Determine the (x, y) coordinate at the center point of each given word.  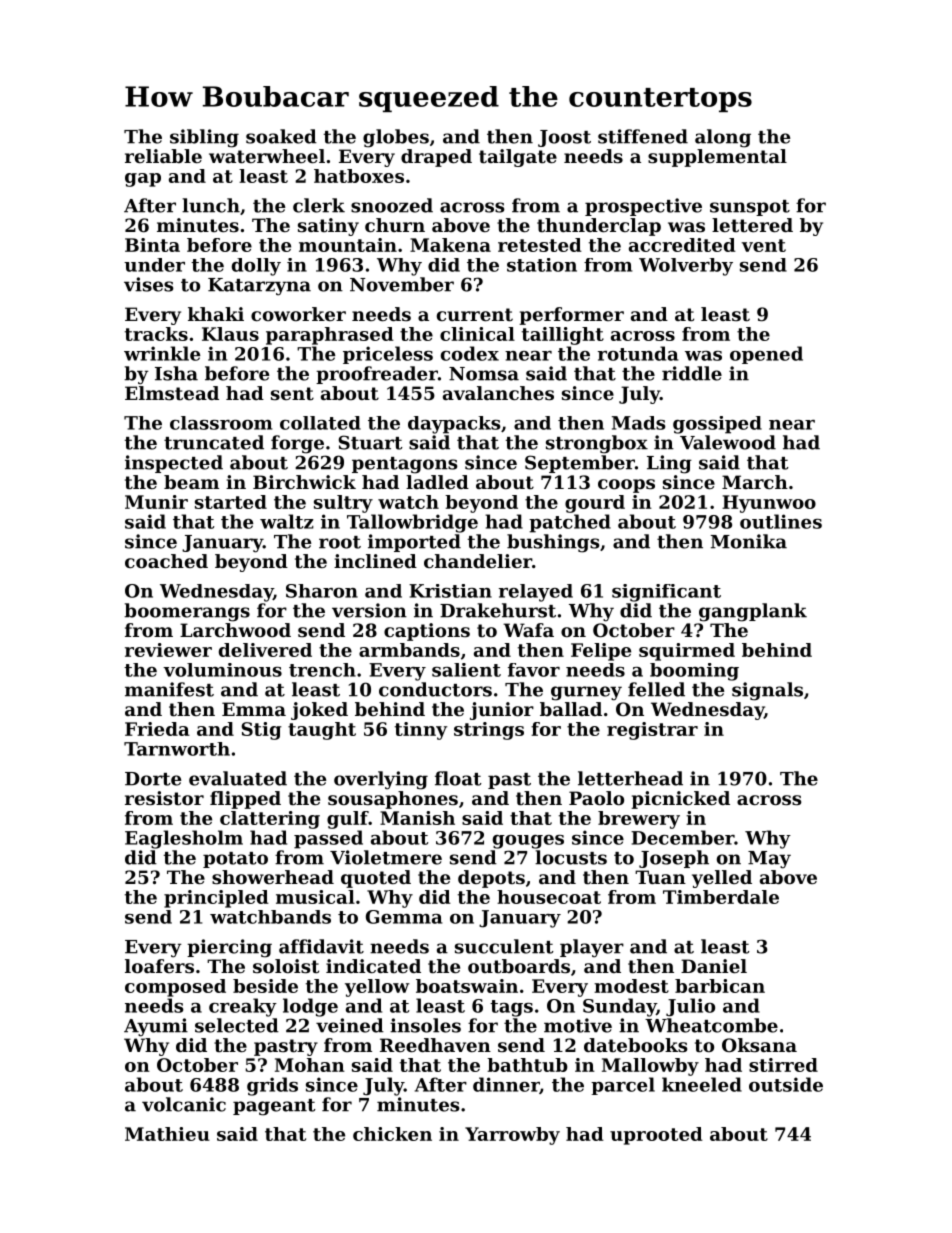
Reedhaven (435, 1045)
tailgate (518, 158)
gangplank (753, 612)
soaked (281, 136)
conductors (435, 689)
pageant (274, 1107)
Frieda (157, 729)
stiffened (643, 136)
